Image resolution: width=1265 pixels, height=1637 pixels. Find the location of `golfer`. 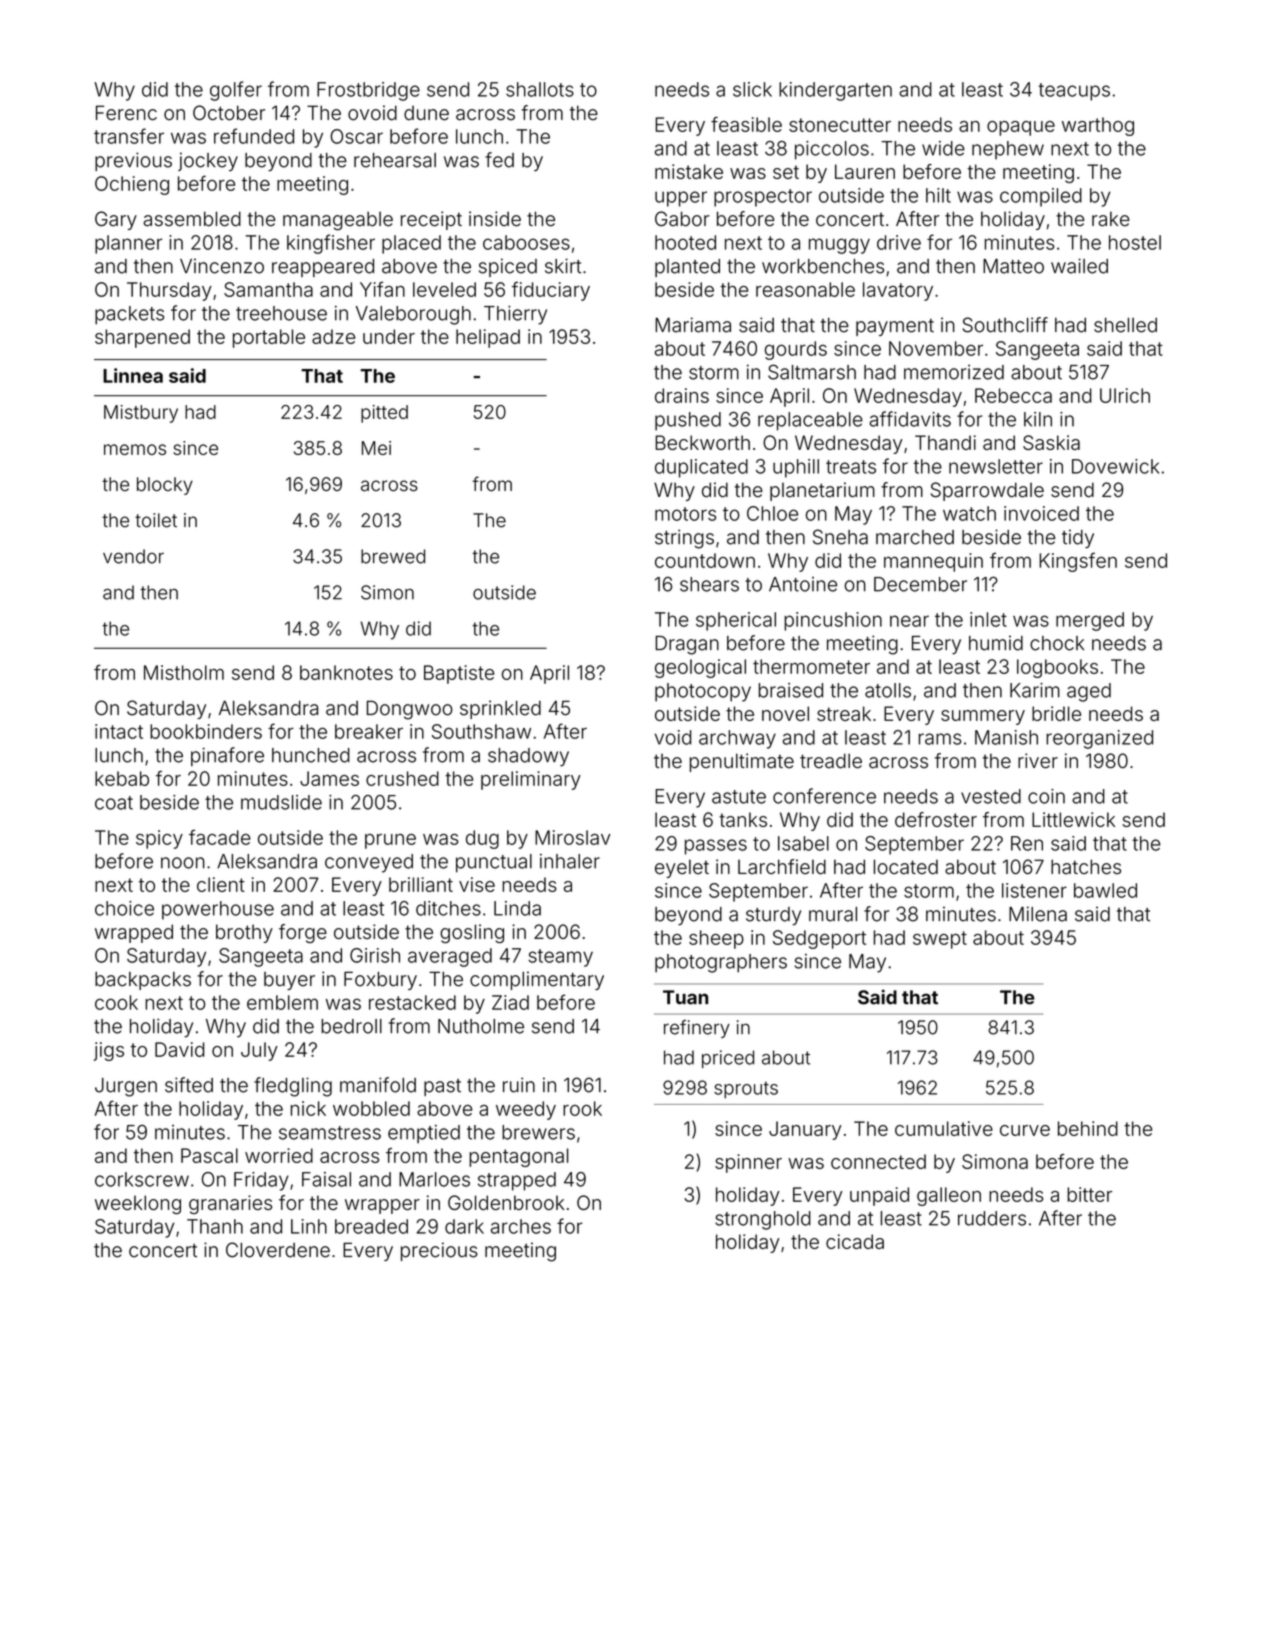

golfer is located at coordinates (236, 91).
